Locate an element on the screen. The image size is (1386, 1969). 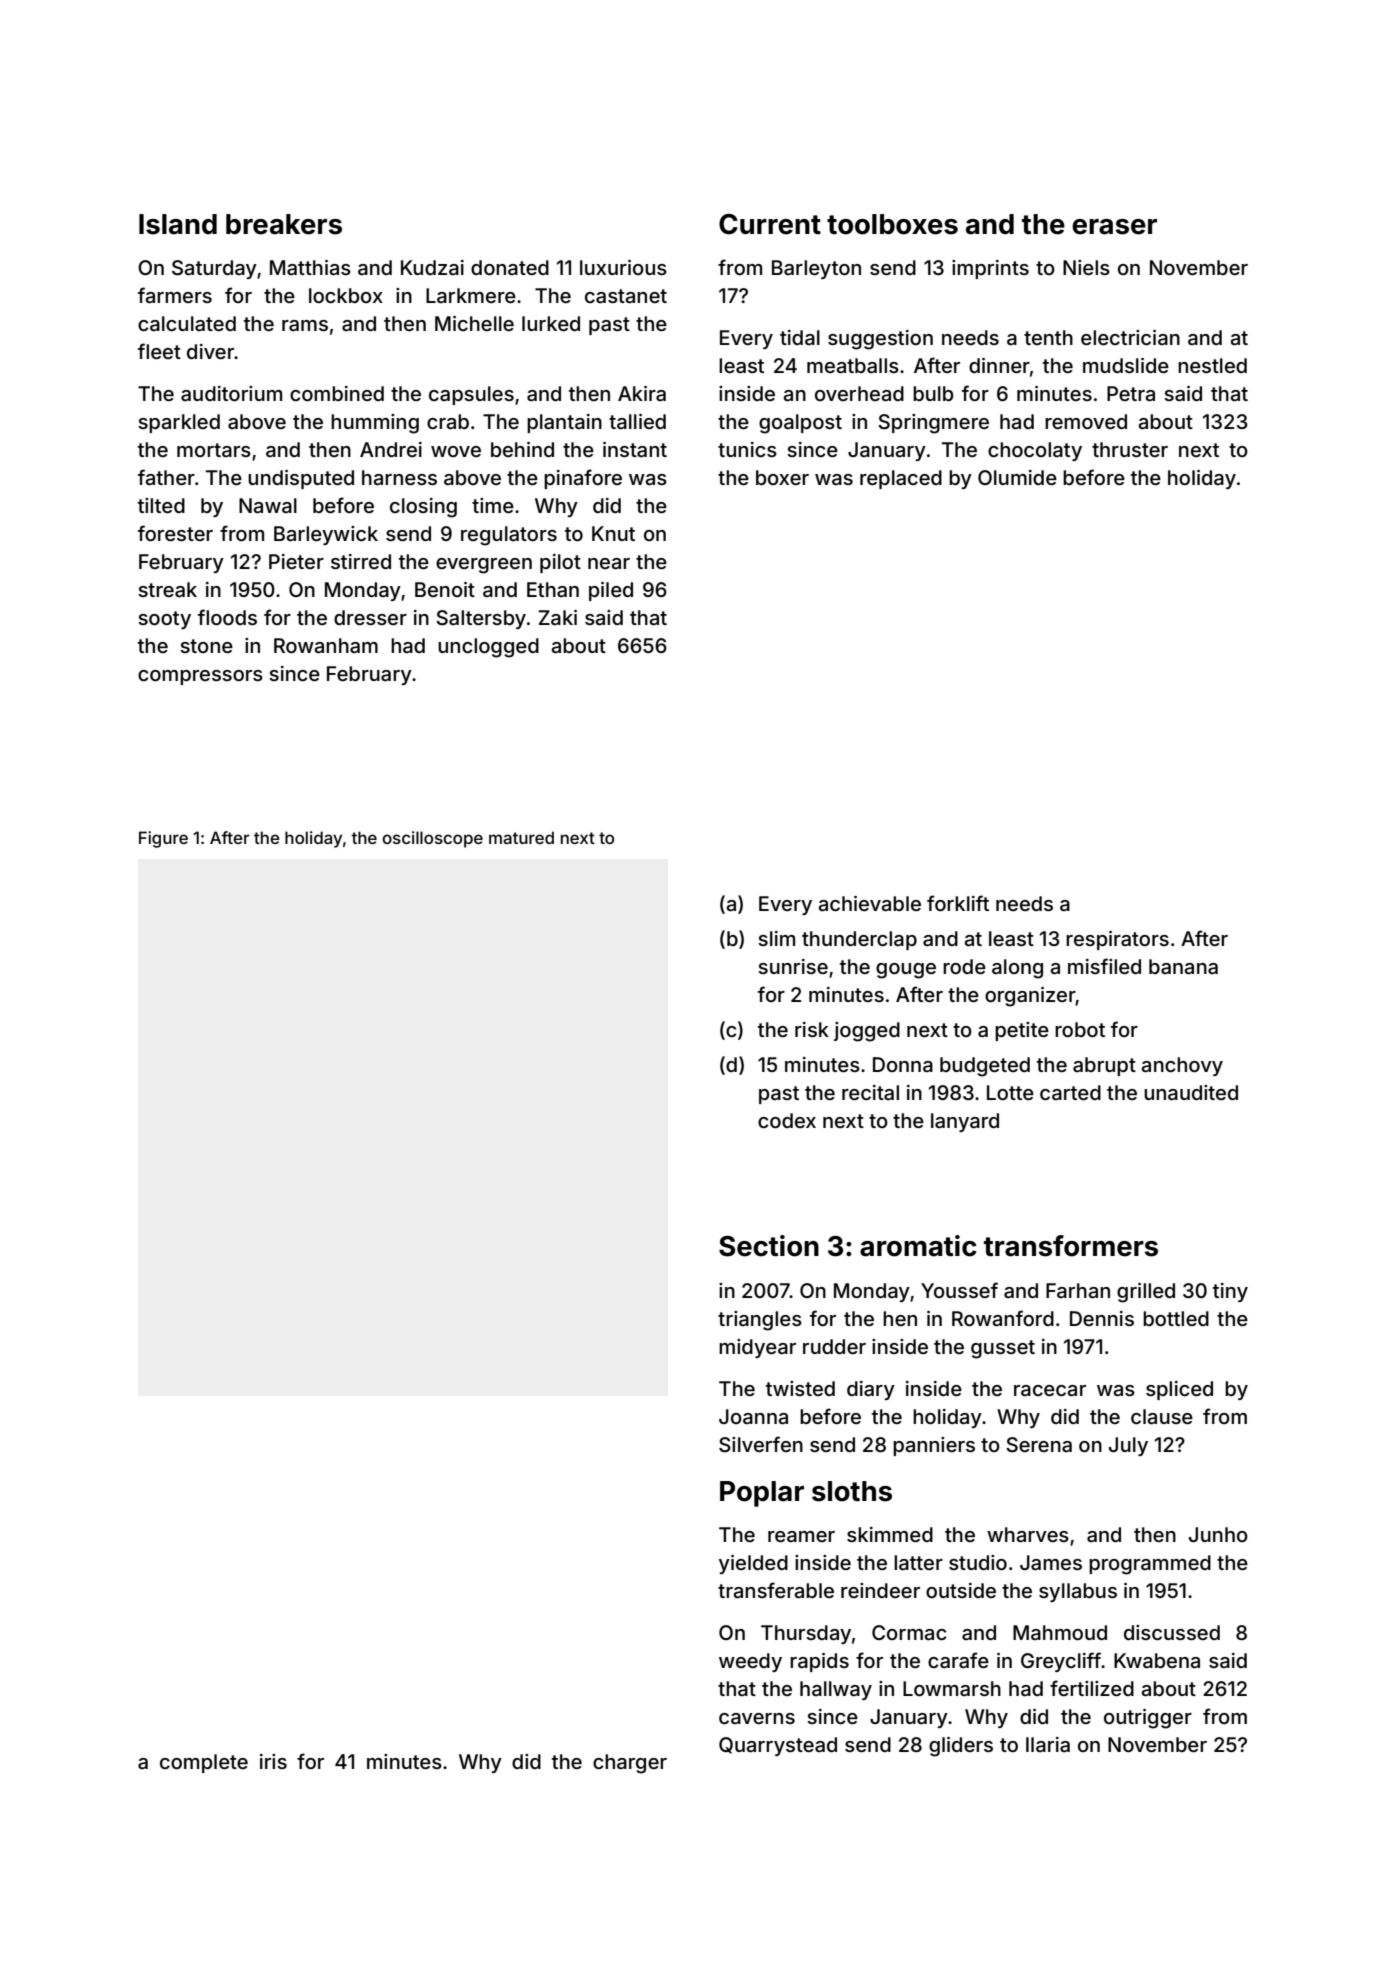
calculated is located at coordinates (187, 323).
